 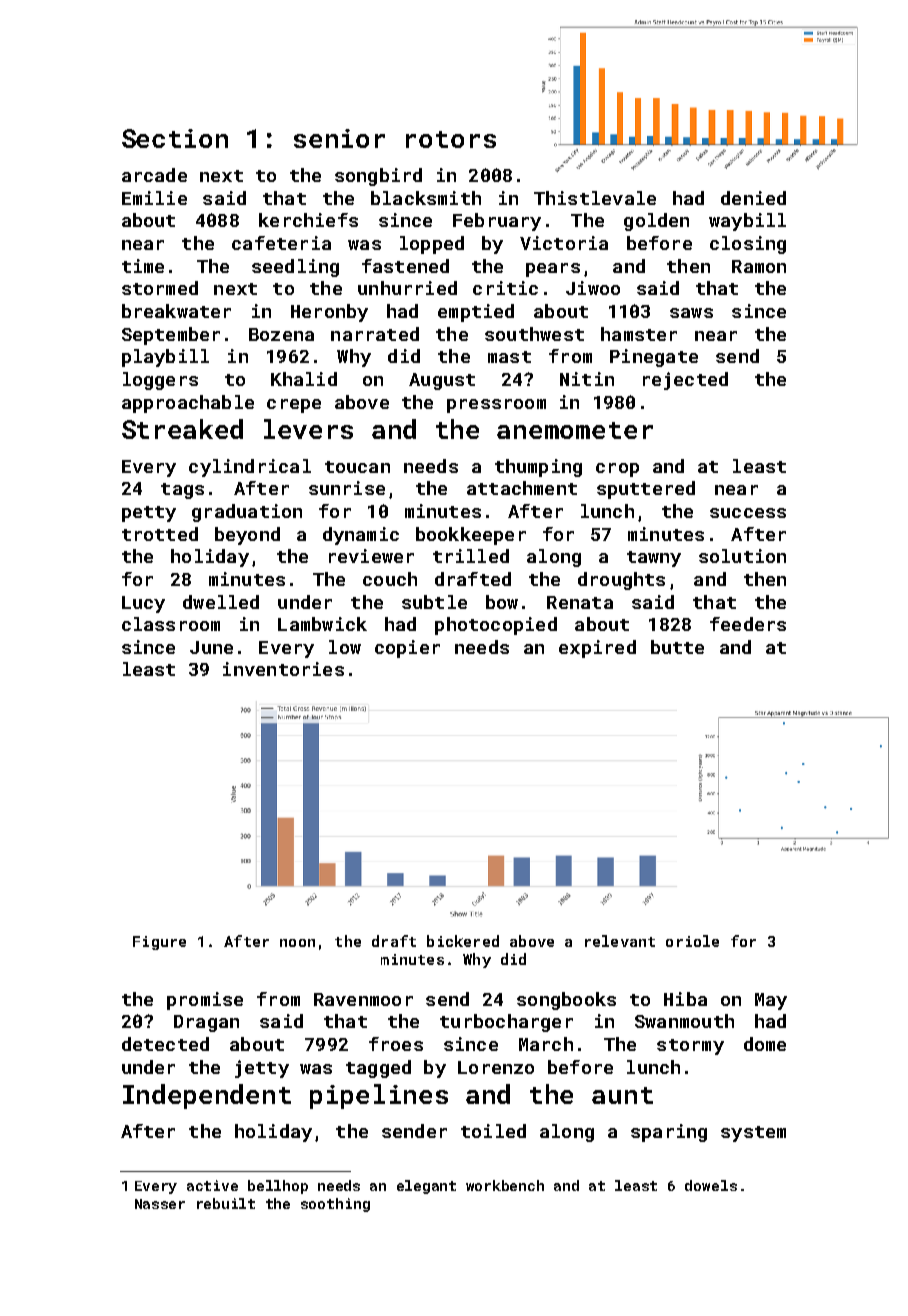 I want to click on bickered, so click(x=463, y=941).
